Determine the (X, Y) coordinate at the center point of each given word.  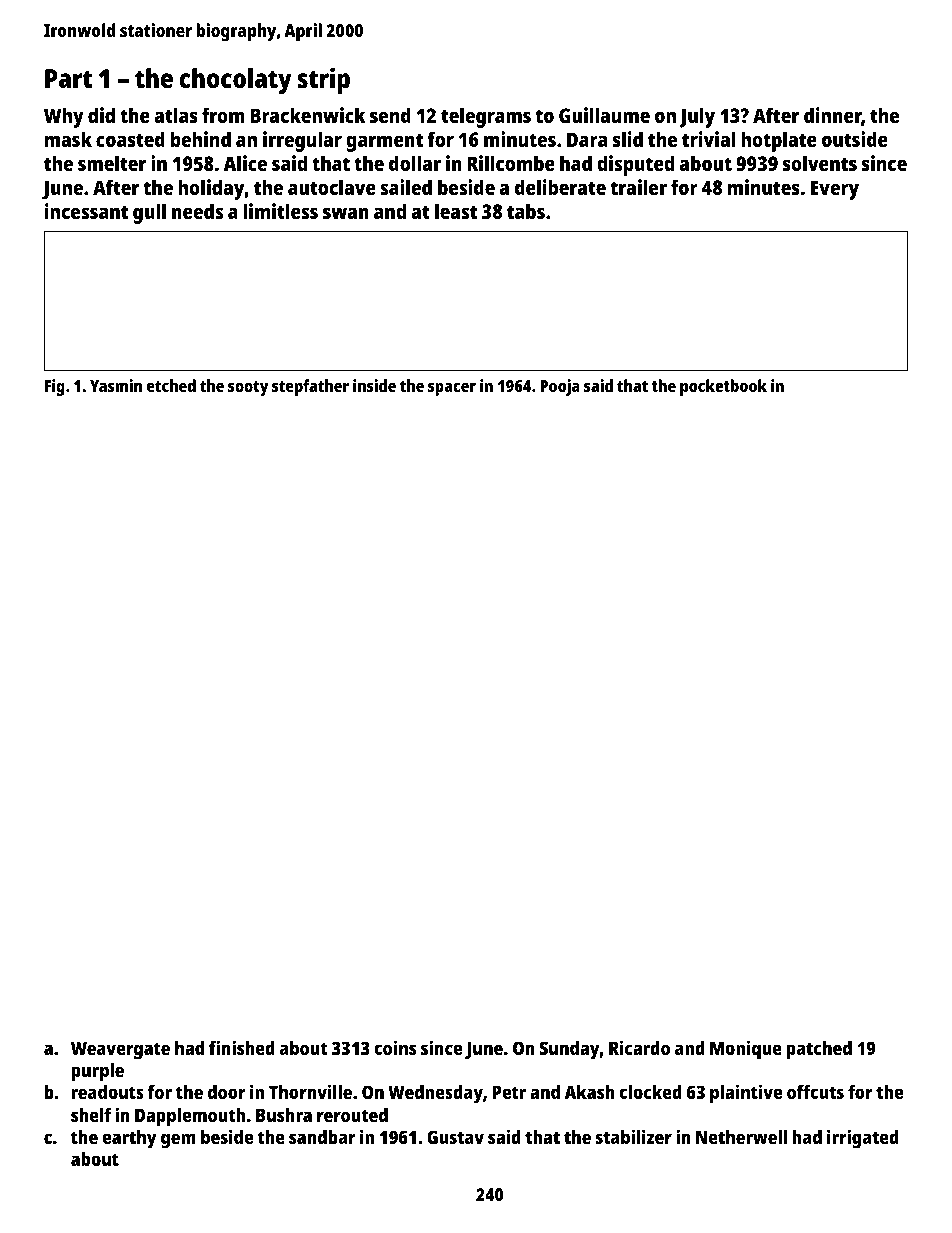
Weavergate (120, 1050)
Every (835, 190)
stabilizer (634, 1136)
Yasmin (116, 385)
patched (819, 1050)
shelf (91, 1115)
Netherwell (741, 1137)
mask (68, 139)
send (390, 115)
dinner (833, 116)
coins (395, 1047)
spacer (452, 389)
